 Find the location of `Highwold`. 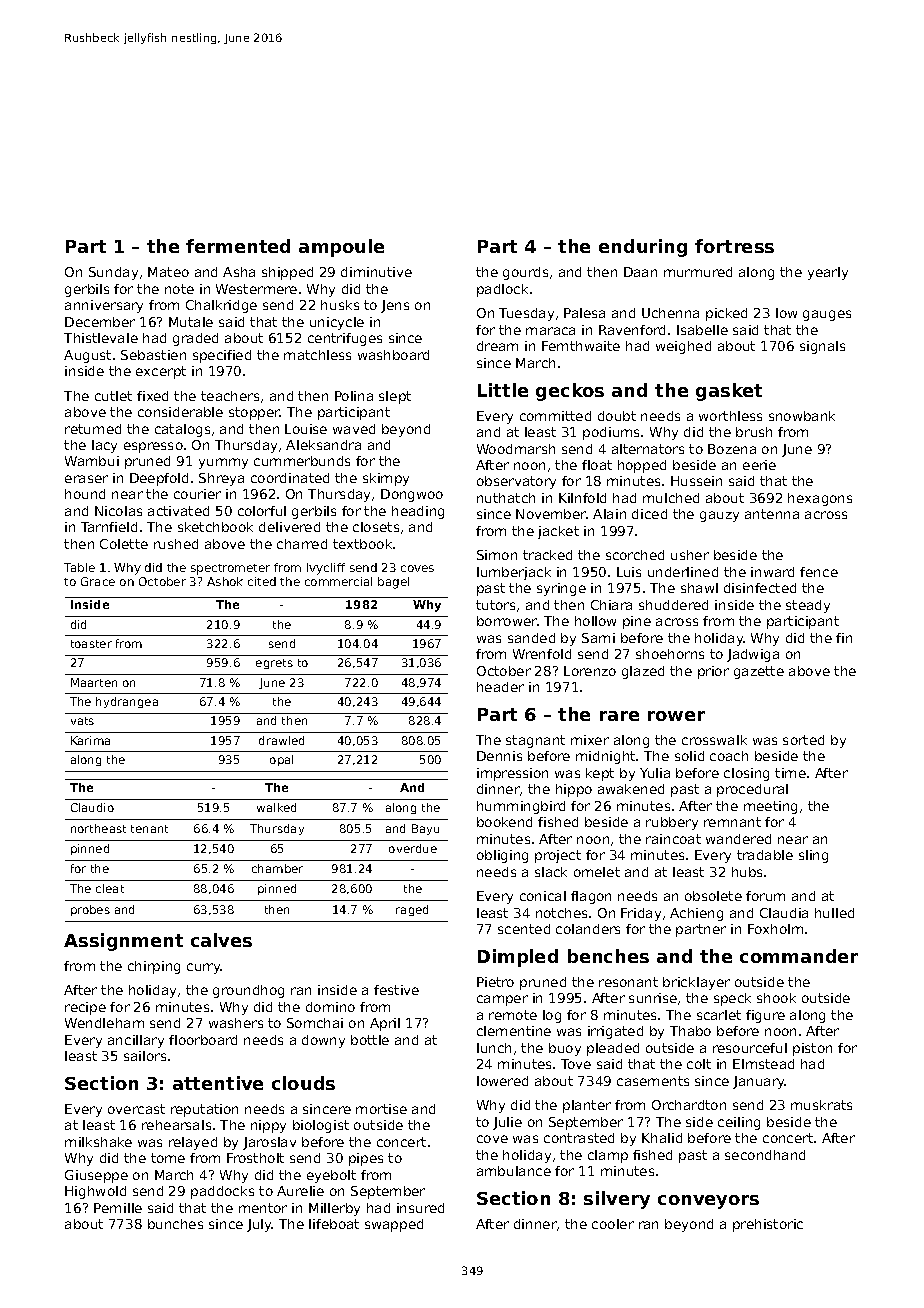

Highwold is located at coordinates (95, 1192).
